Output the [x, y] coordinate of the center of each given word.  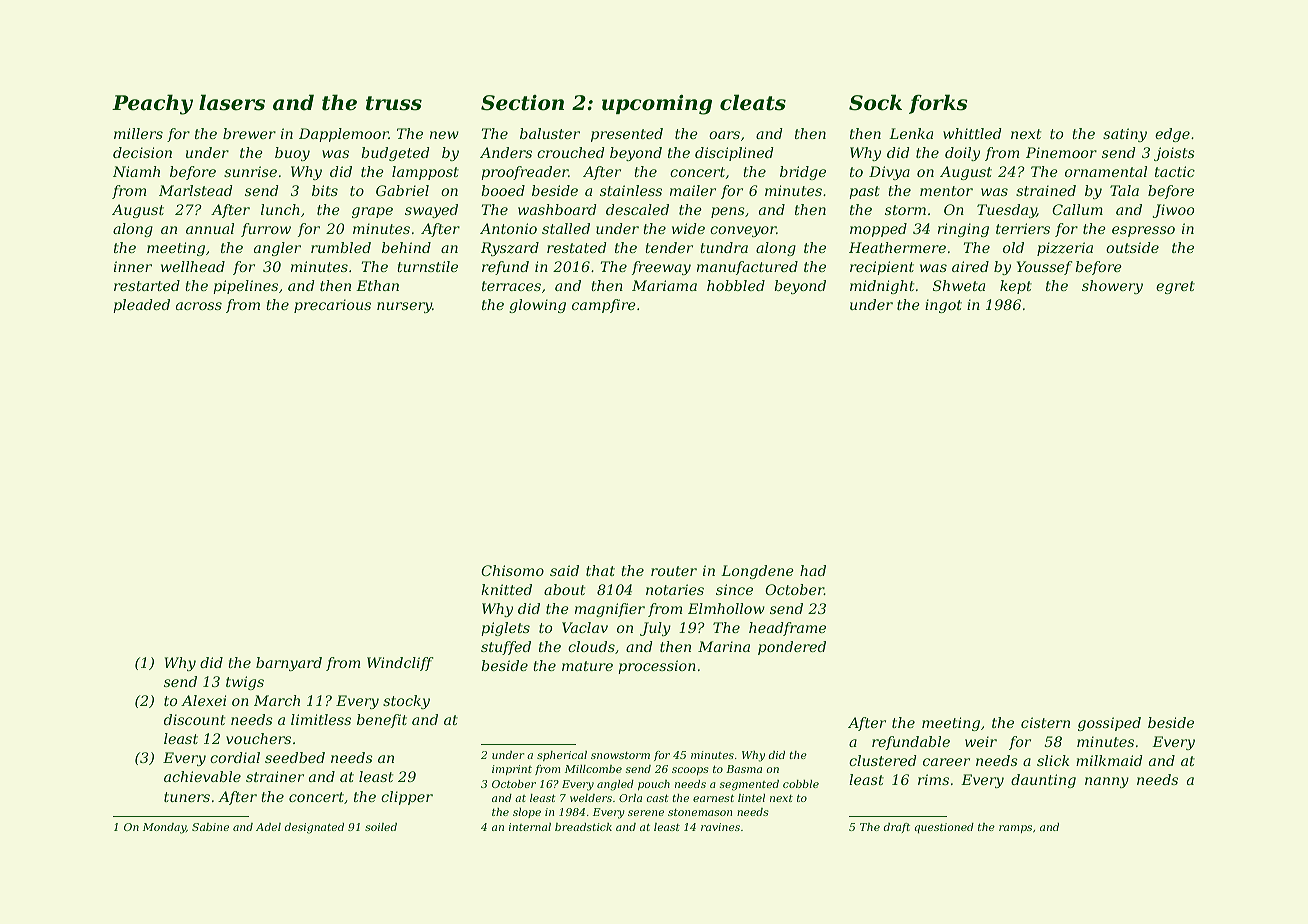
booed [503, 190]
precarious [332, 306]
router [674, 571]
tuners [187, 797]
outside [1132, 247]
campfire [604, 306]
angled [615, 785]
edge [1172, 135]
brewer [249, 133]
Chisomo [512, 570]
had [813, 570]
